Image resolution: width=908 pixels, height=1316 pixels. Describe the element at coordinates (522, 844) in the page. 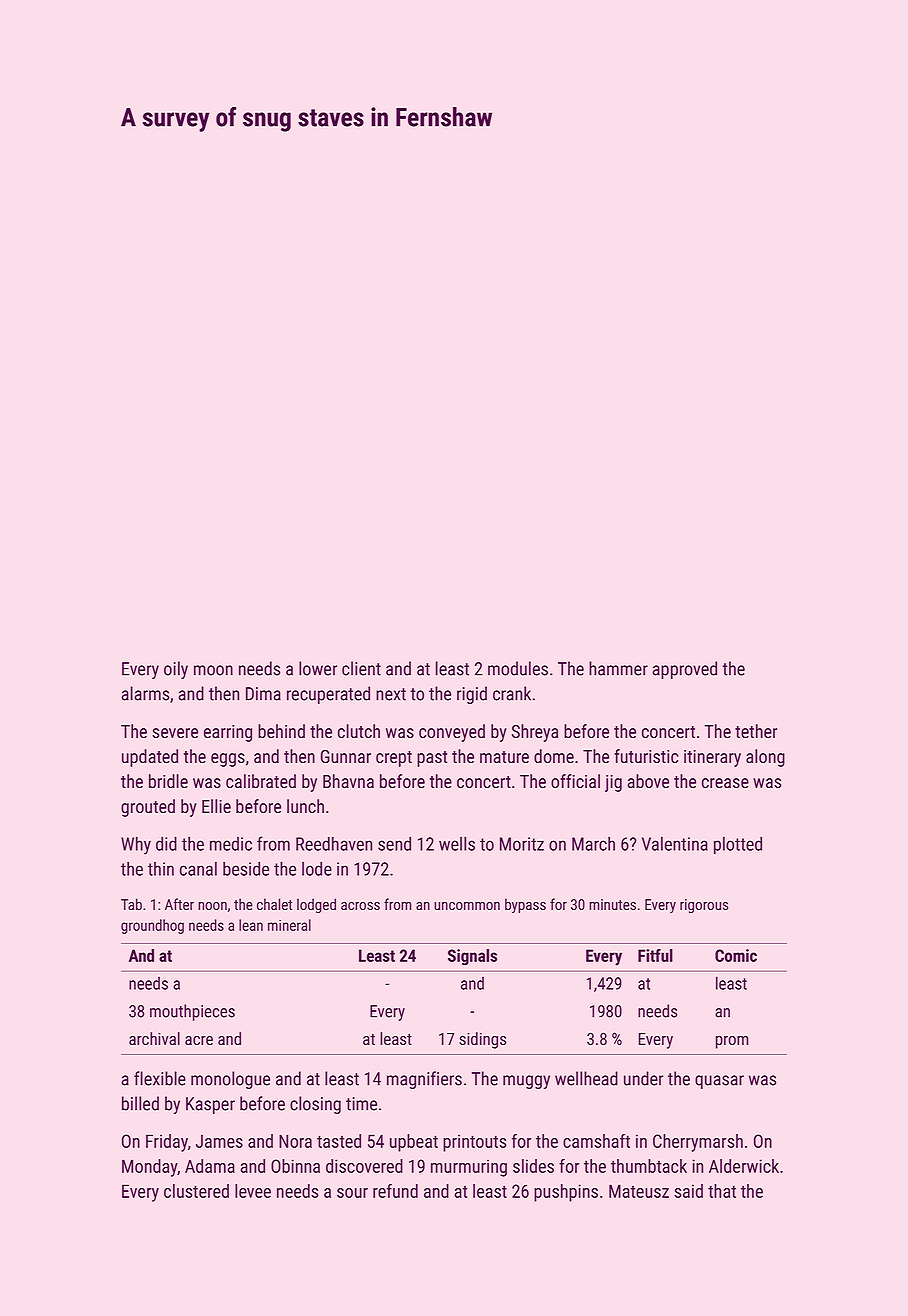

I see `Moritz` at that location.
